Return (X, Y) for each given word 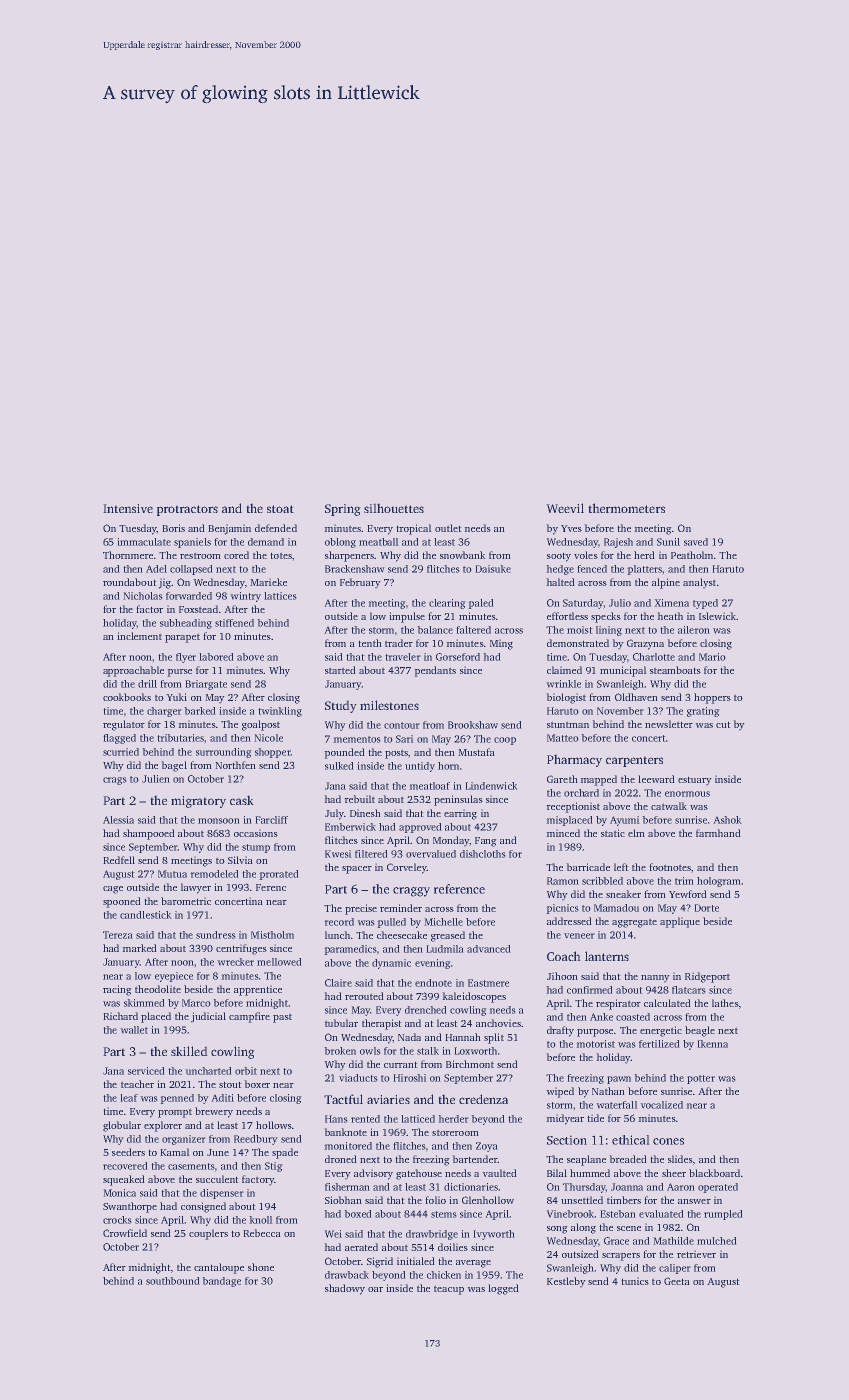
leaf (129, 1098)
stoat (280, 509)
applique (680, 922)
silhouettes (394, 508)
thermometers (627, 508)
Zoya (486, 1147)
